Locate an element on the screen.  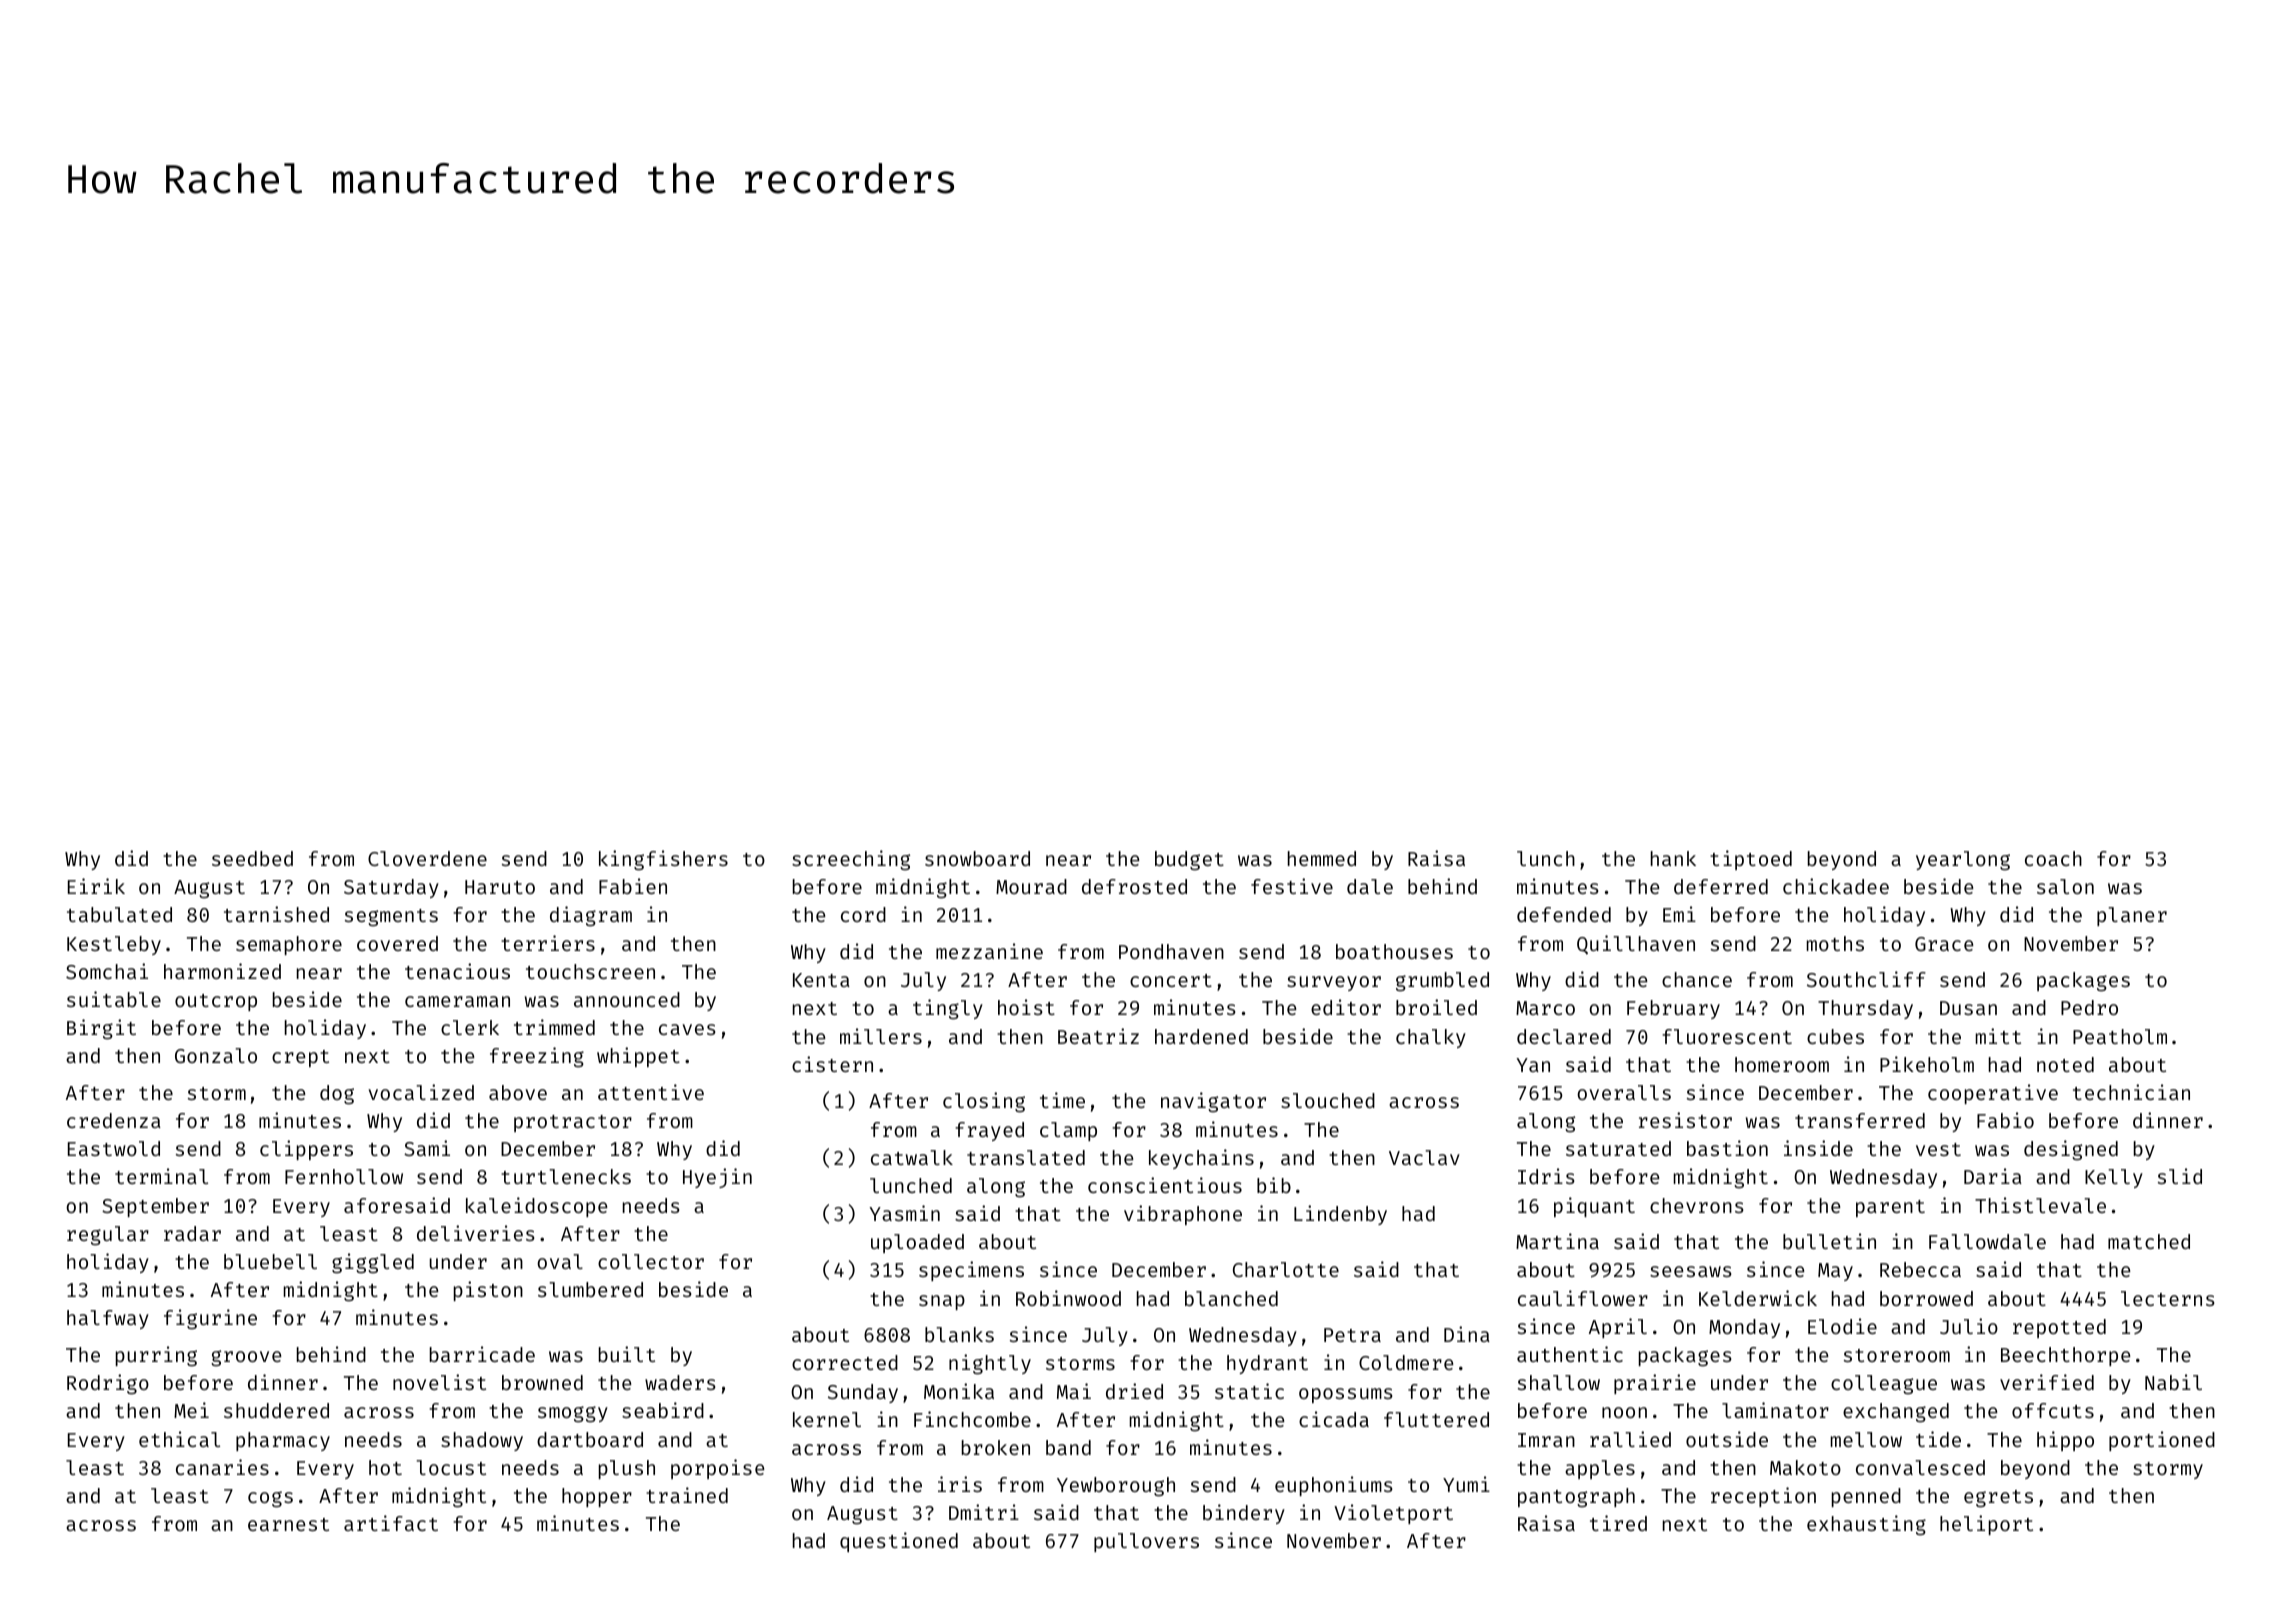
cogs is located at coordinates (270, 1499).
